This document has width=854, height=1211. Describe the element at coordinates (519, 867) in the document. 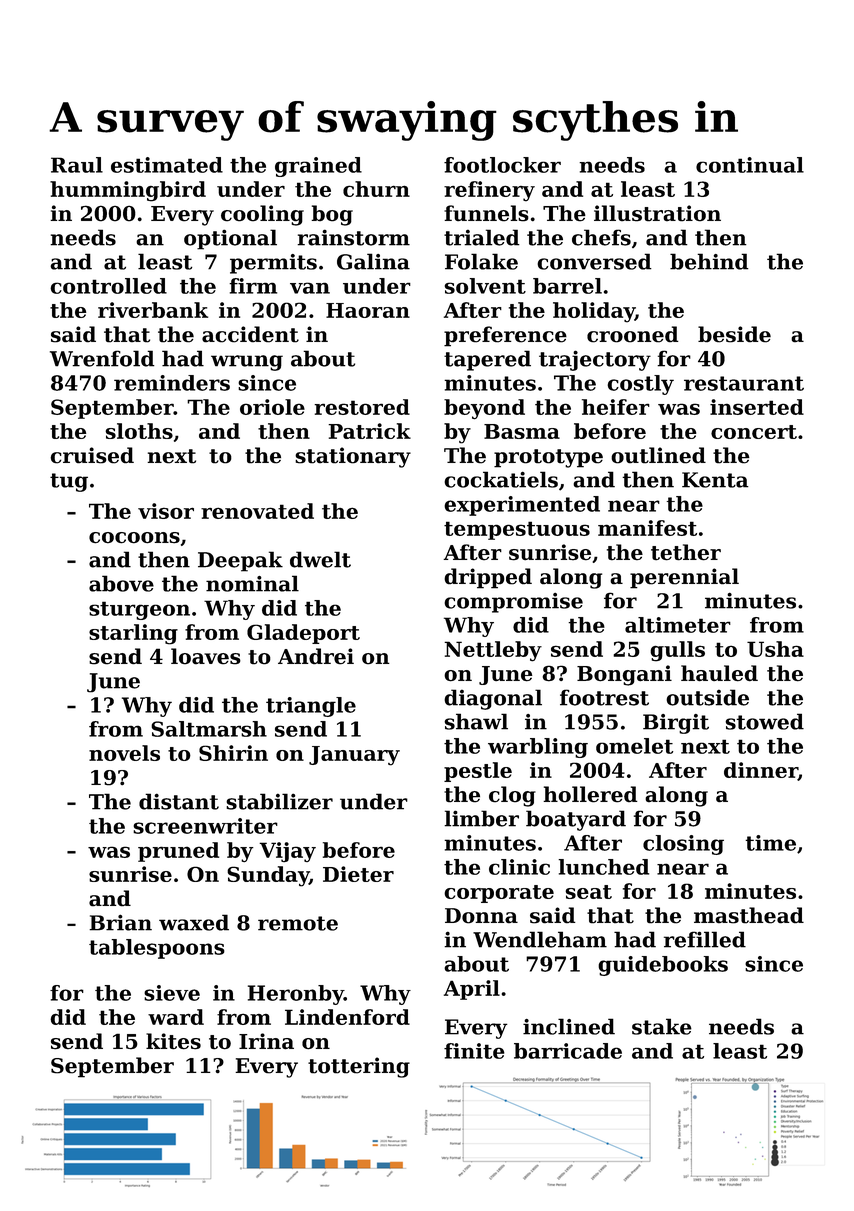

I see `clinic` at that location.
